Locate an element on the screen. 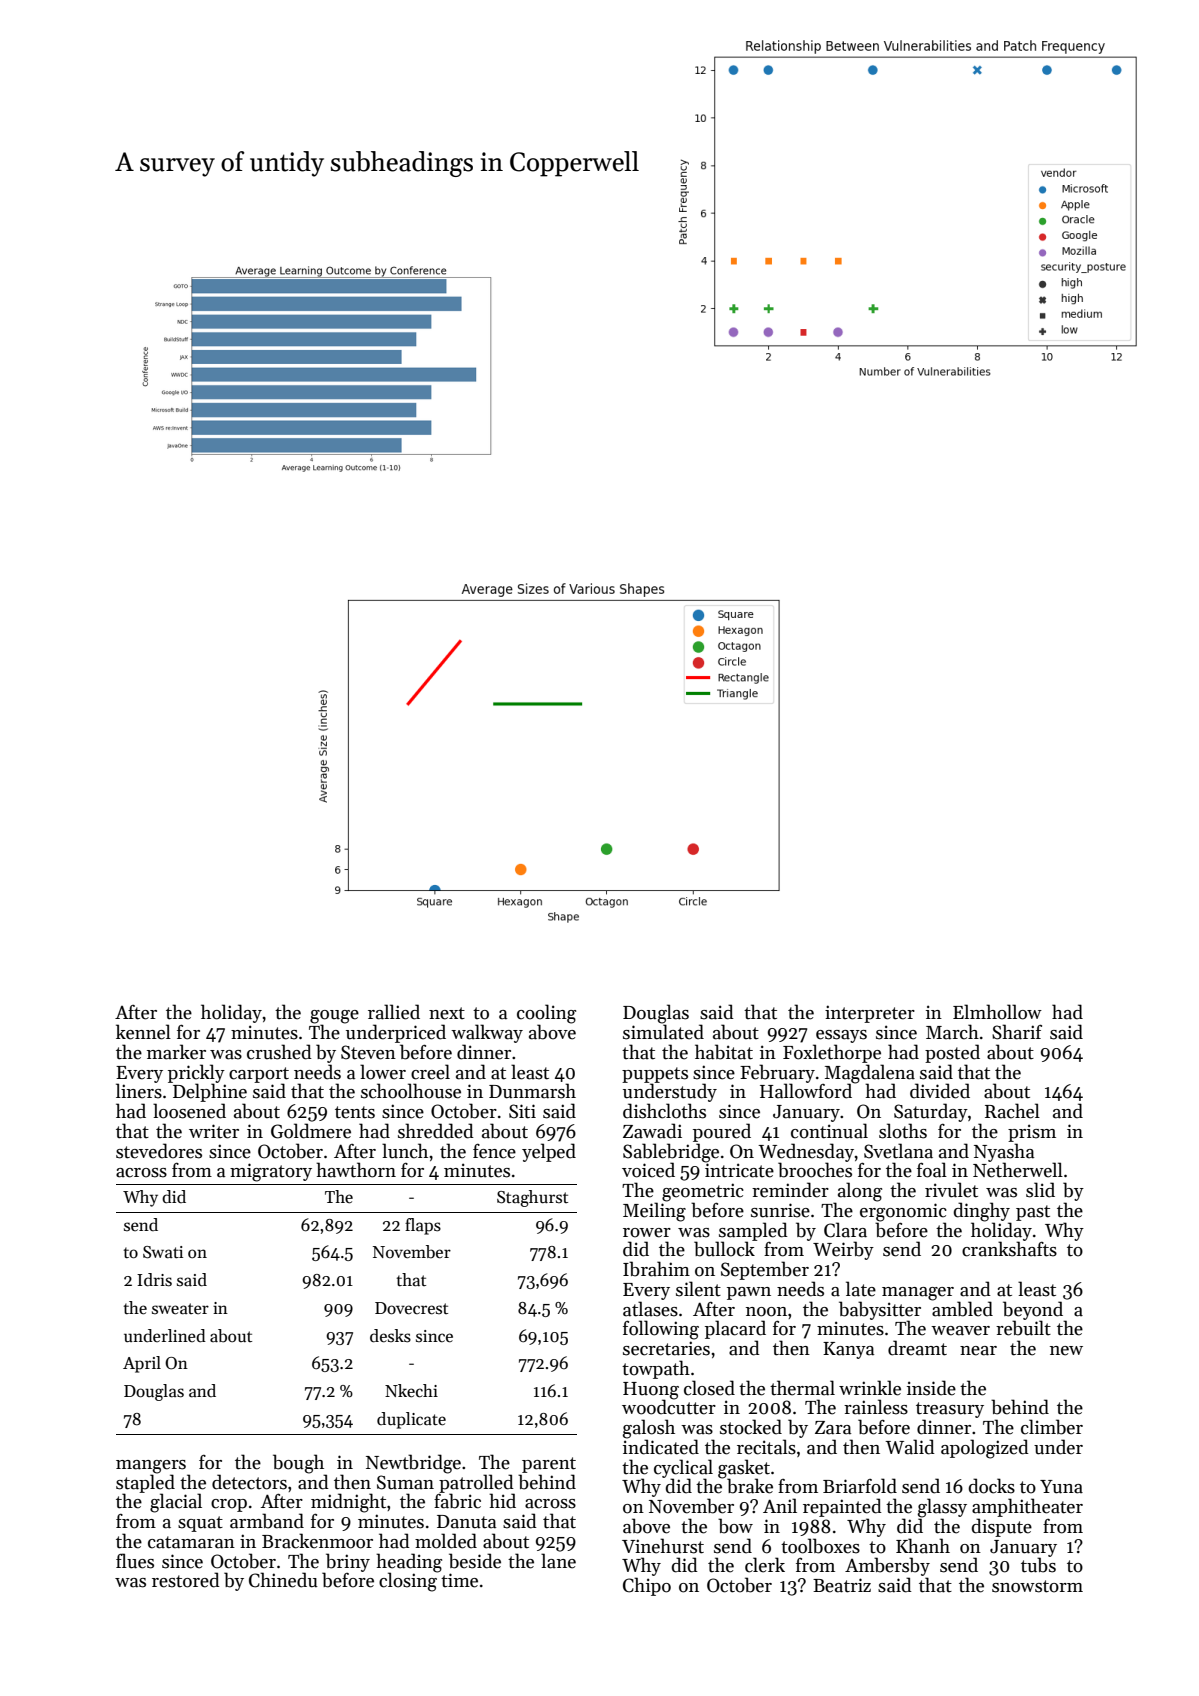 This screenshot has height=1696, width=1199. Svetlana is located at coordinates (898, 1151).
